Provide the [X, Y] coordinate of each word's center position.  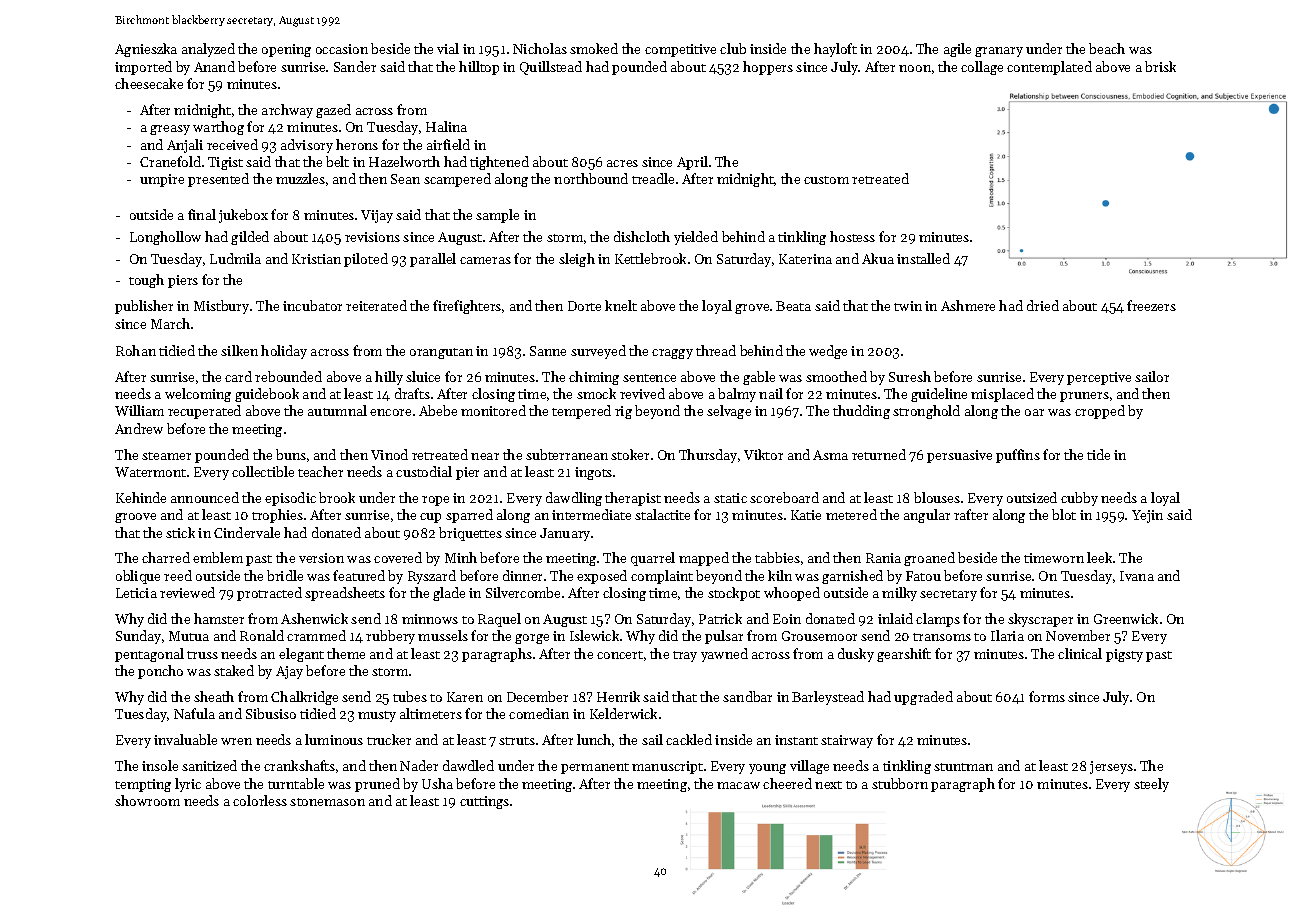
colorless [260, 800]
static [730, 498]
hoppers [768, 68]
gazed [333, 111]
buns [291, 454]
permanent [595, 768]
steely [1151, 785]
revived [642, 393]
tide [1098, 454]
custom [826, 180]
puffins [1018, 456]
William [139, 410]
